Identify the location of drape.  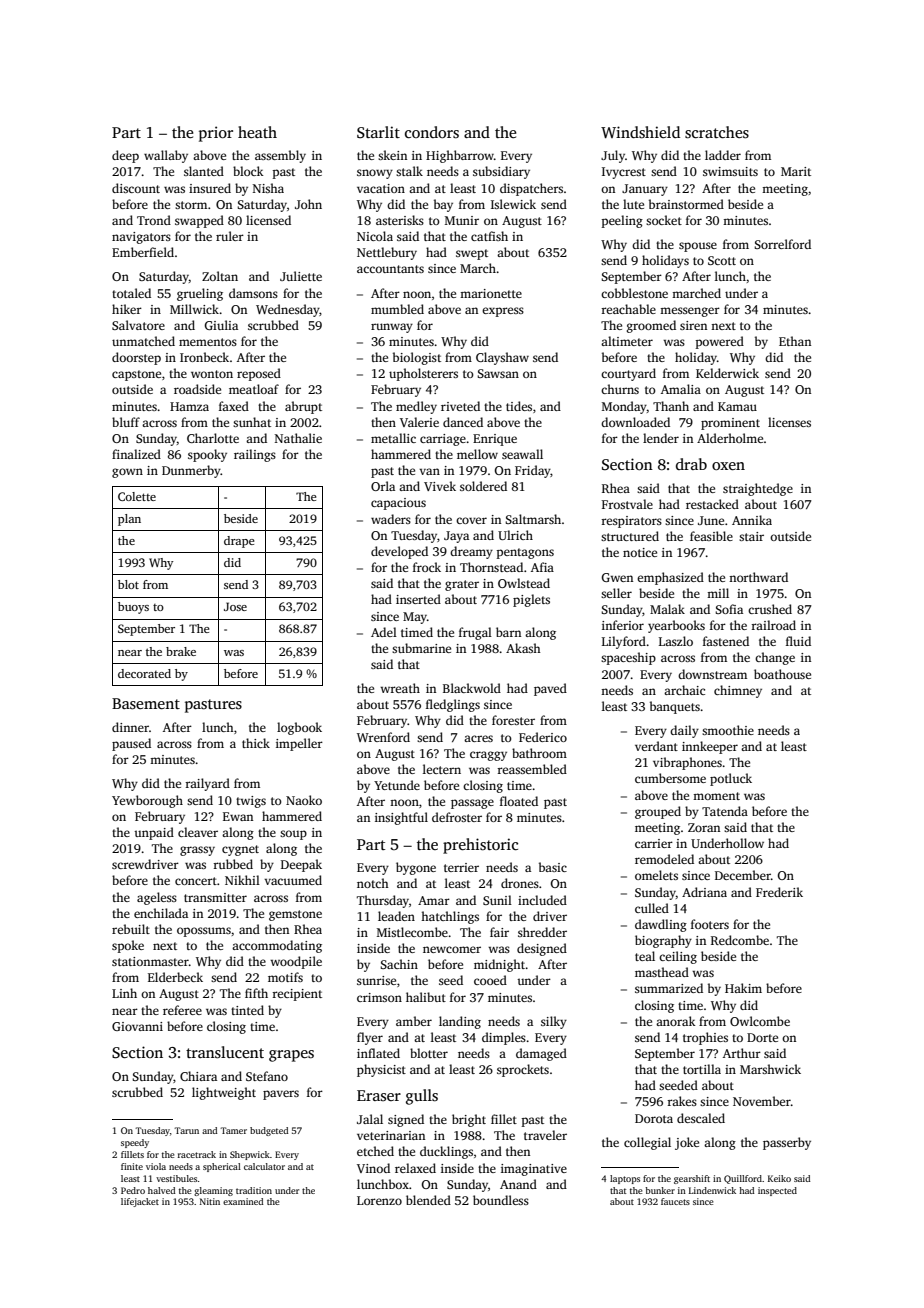
(239, 542).
